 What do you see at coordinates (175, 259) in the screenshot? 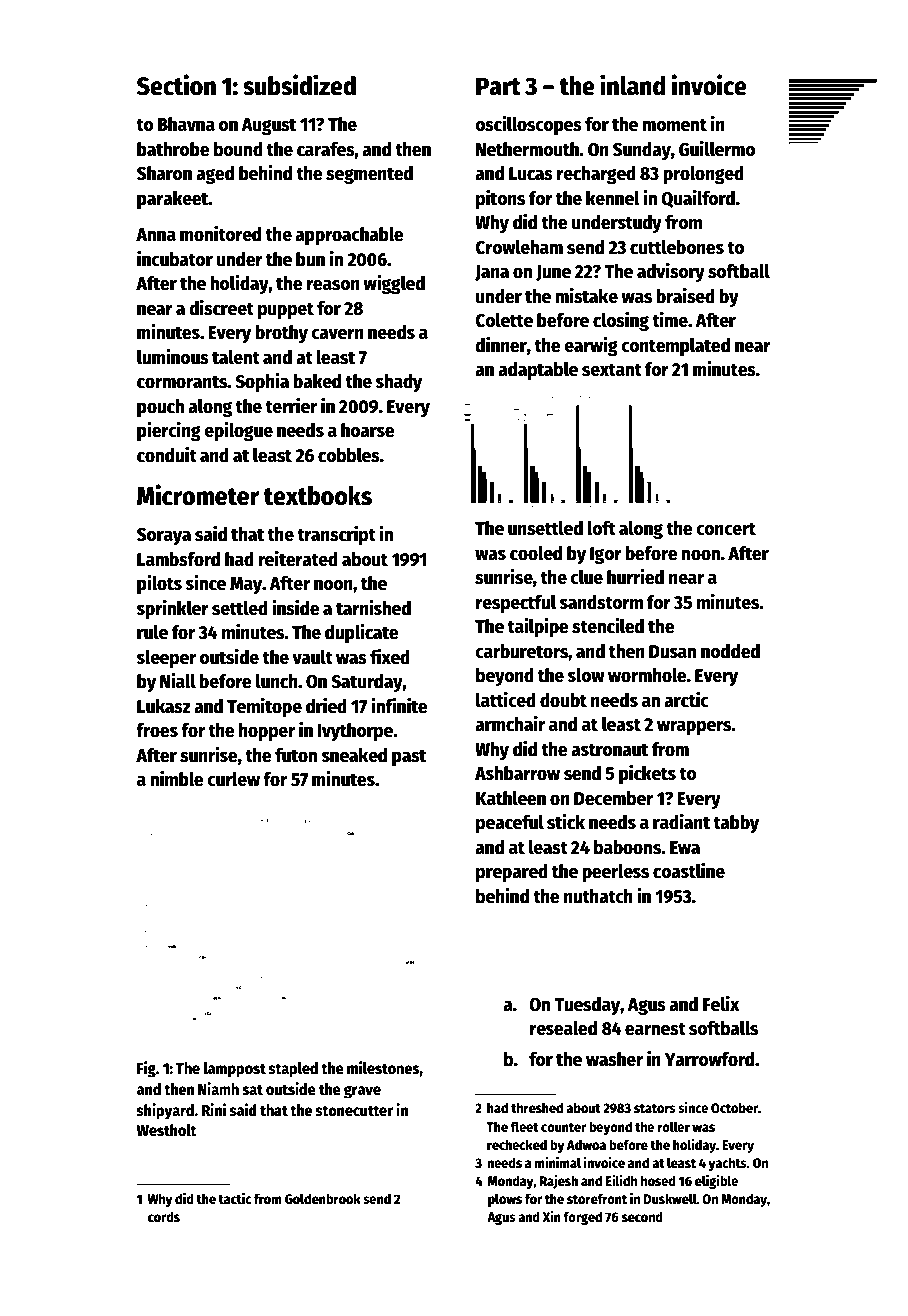
I see `incubator` at bounding box center [175, 259].
